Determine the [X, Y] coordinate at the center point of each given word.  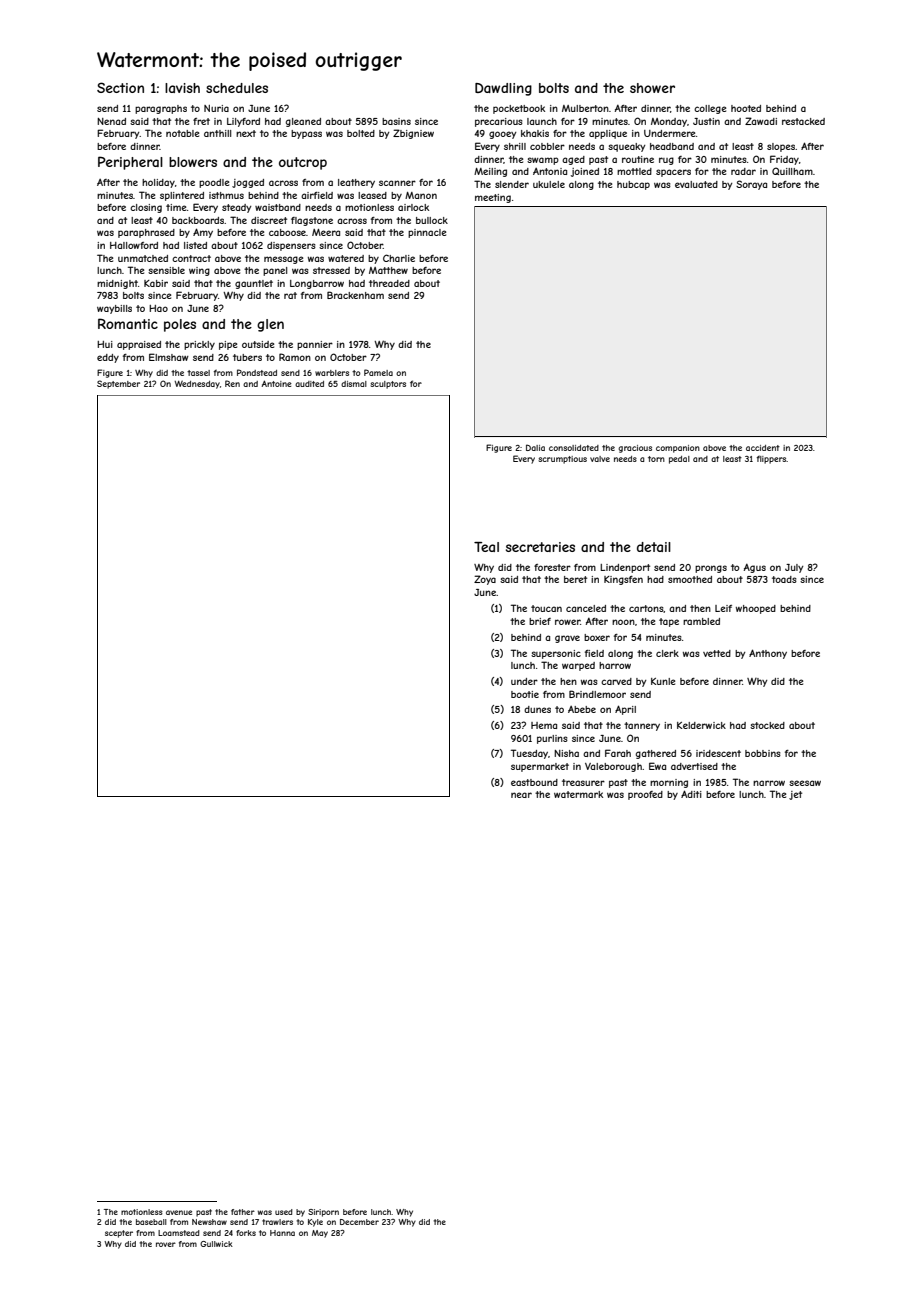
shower [652, 88]
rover [166, 1244]
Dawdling [503, 89]
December [359, 1222]
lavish [182, 88]
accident [763, 448]
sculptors [388, 385]
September [118, 384]
